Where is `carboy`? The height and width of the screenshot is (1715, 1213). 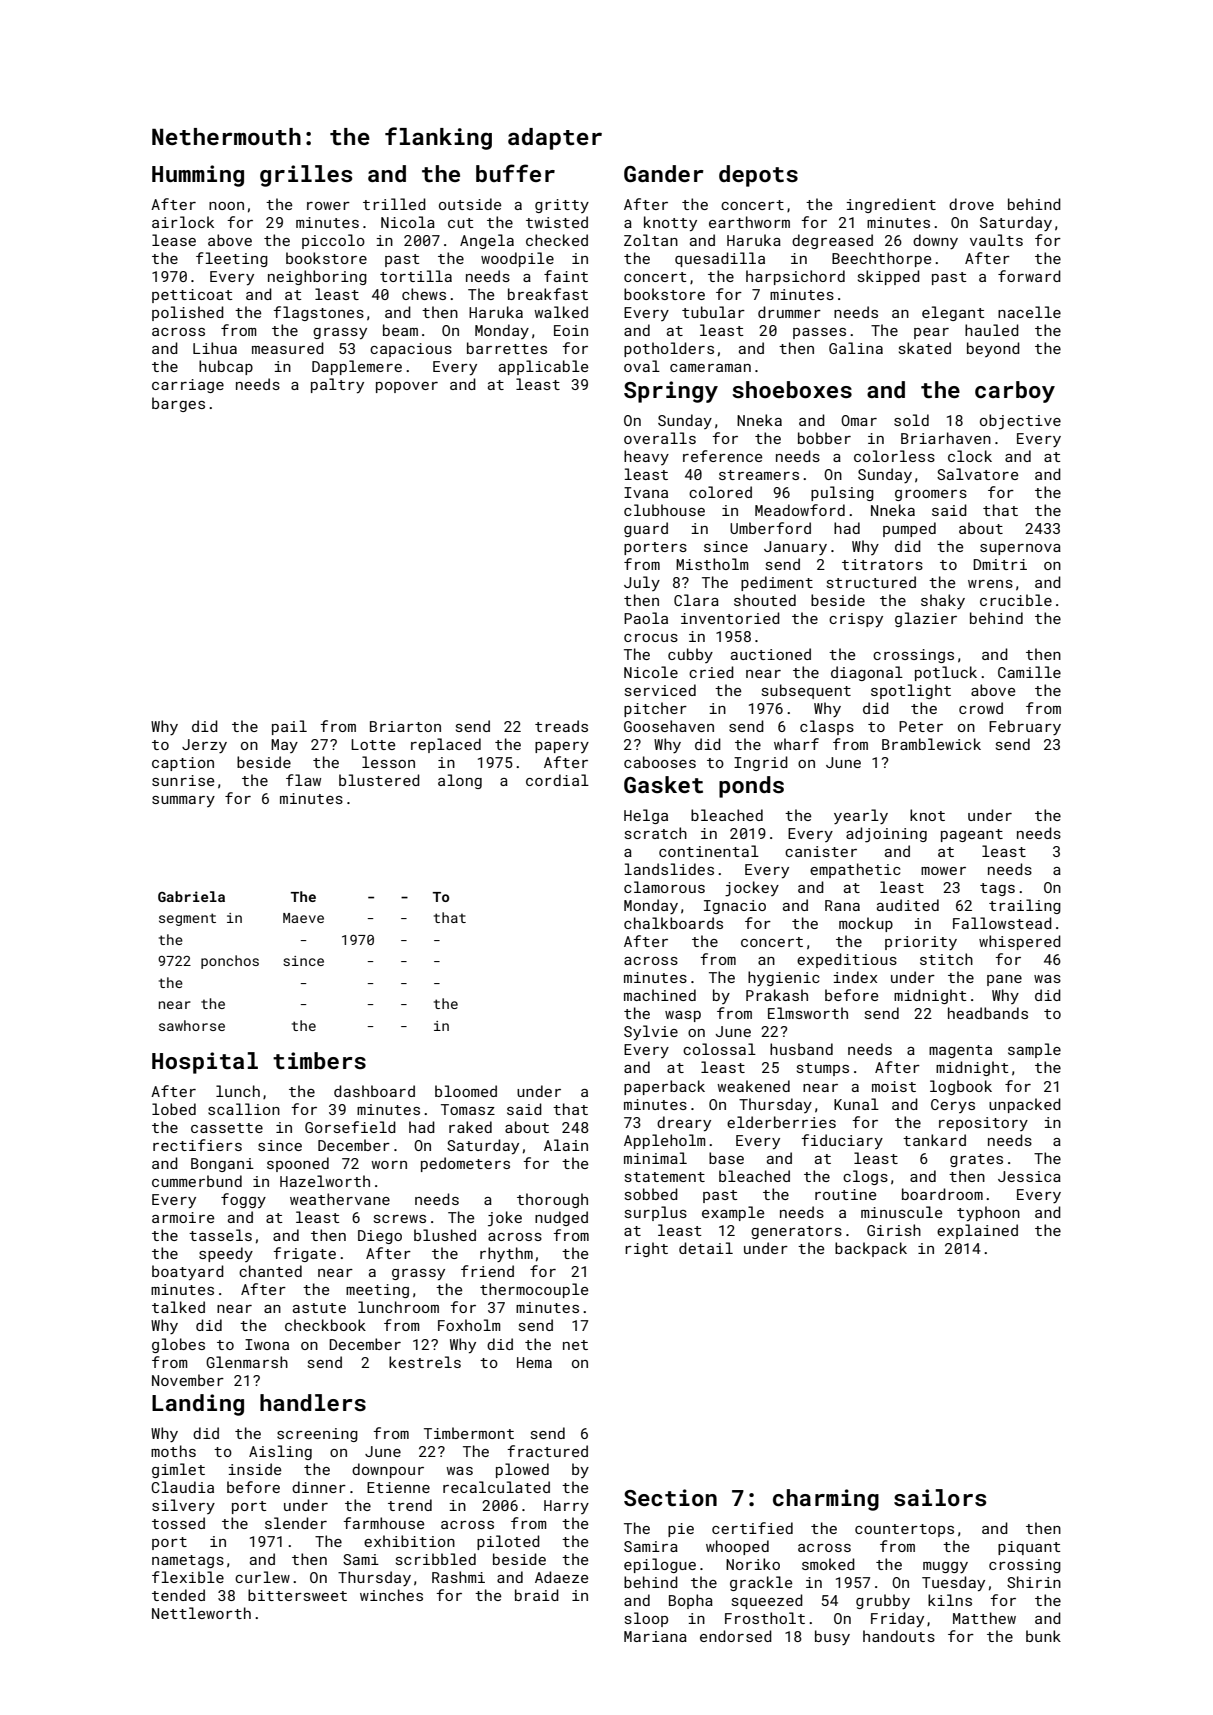
carboy is located at coordinates (1015, 392).
